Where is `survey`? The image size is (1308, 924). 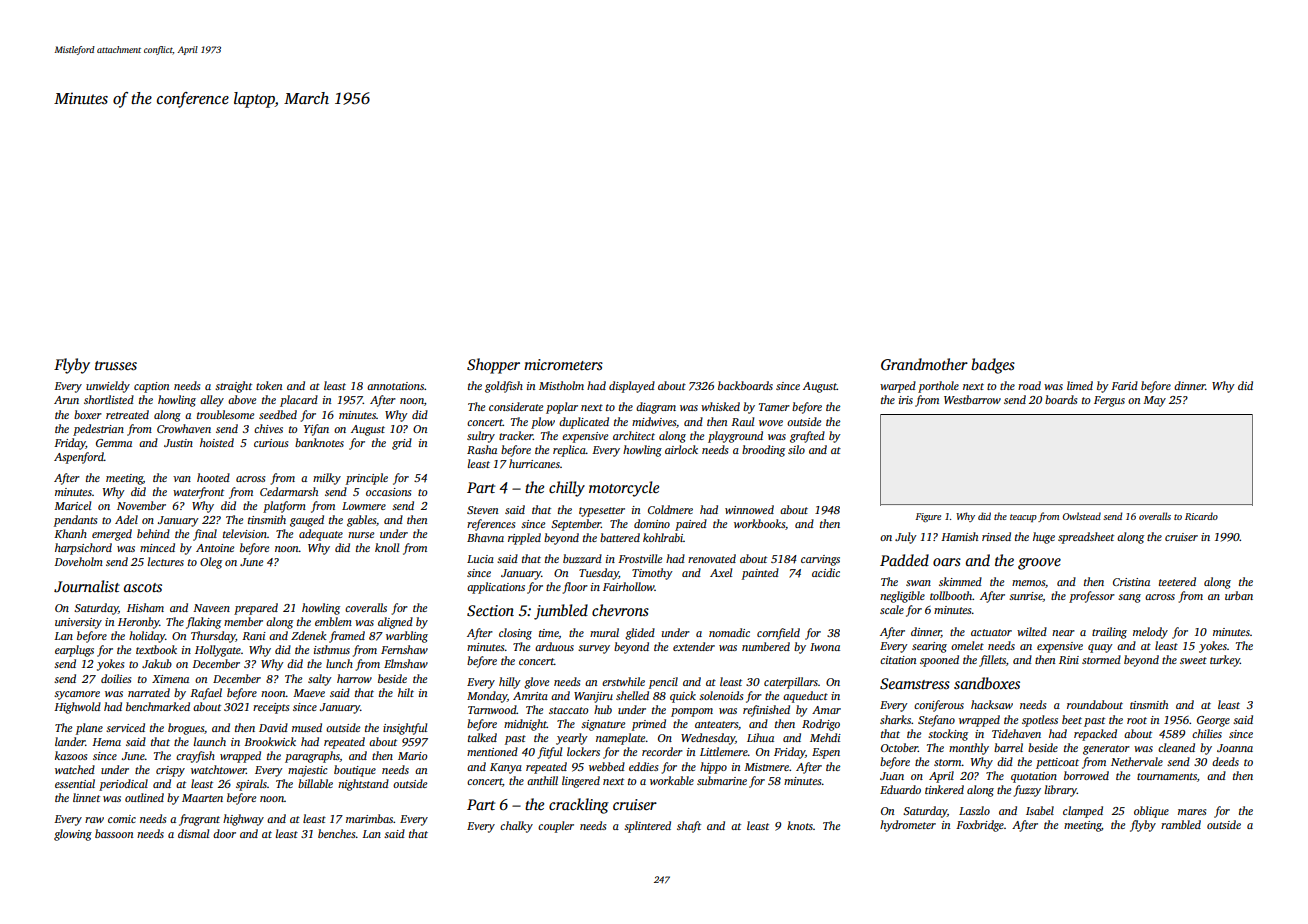 survey is located at coordinates (594, 649).
